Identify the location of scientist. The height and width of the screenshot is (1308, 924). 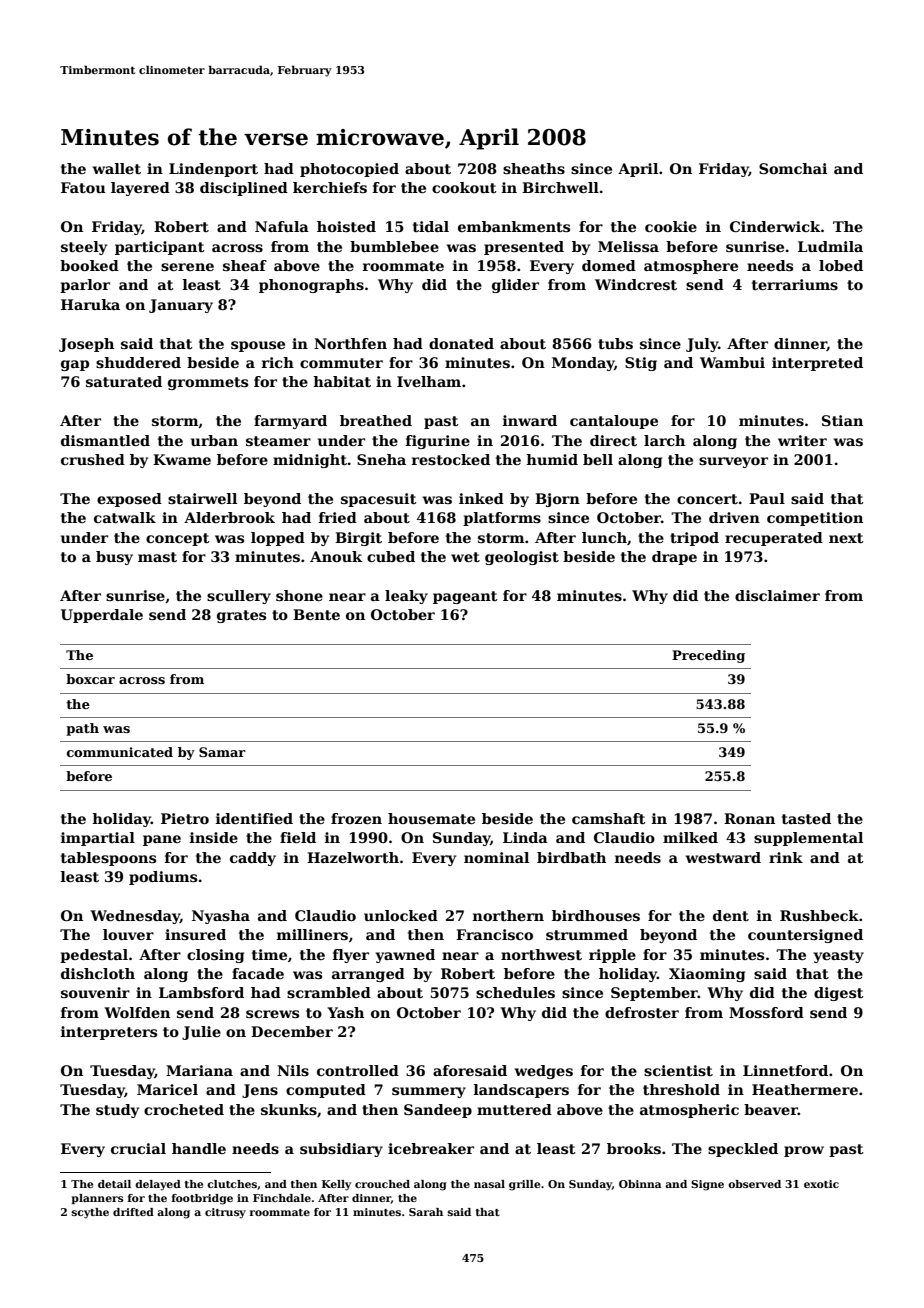
(678, 1070).
